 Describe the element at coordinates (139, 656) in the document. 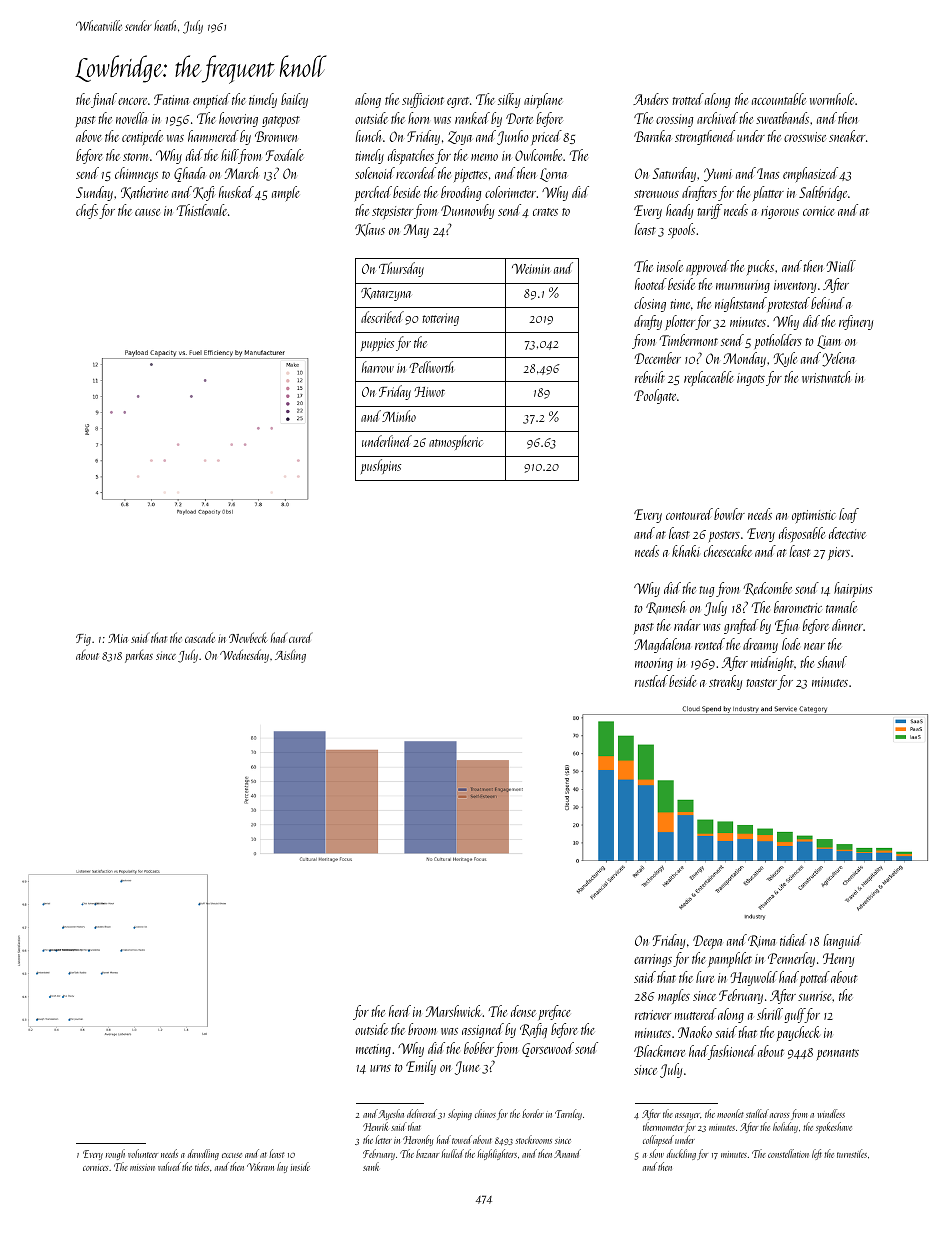

I see `parkas` at that location.
